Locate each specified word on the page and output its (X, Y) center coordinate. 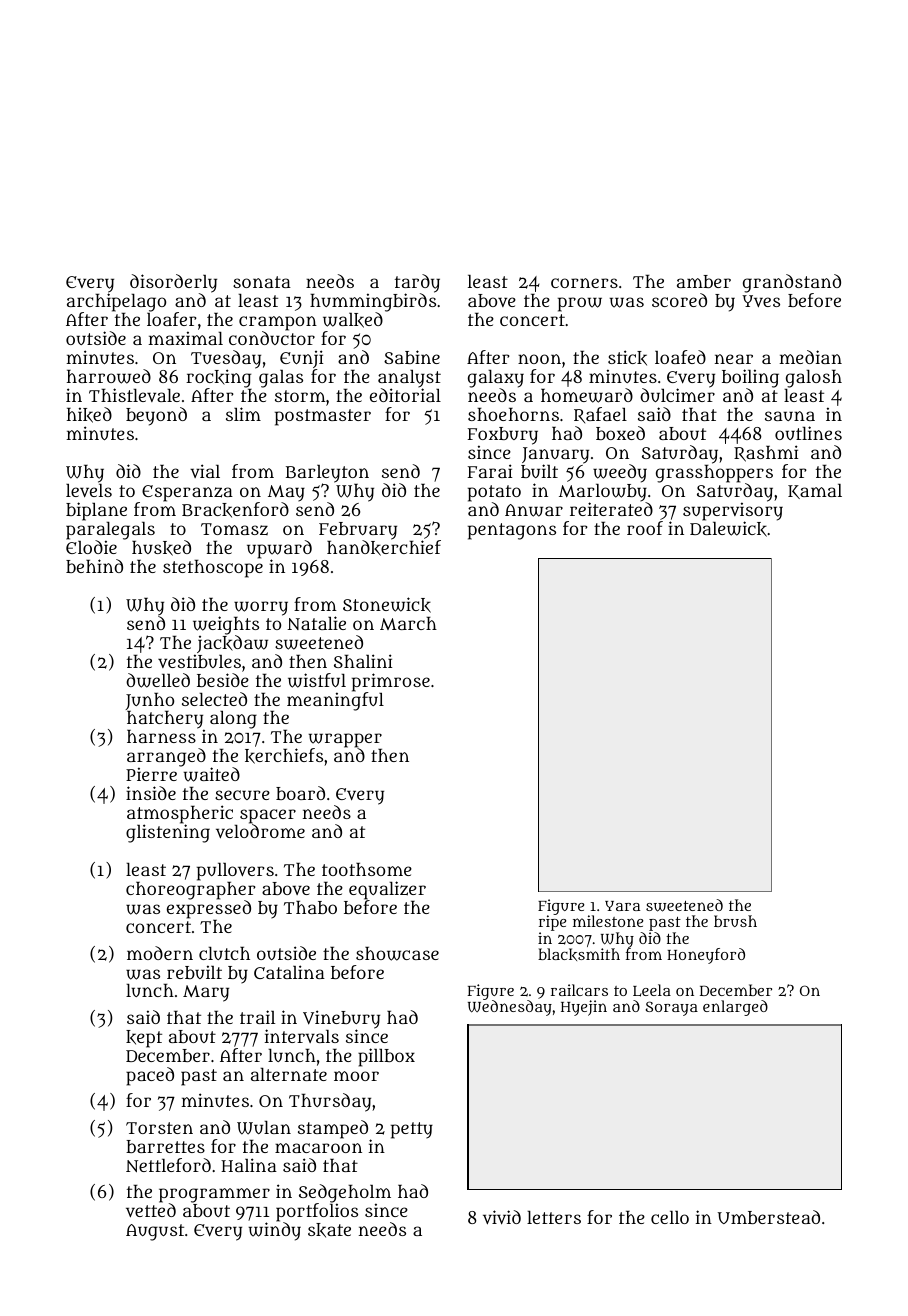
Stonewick (387, 605)
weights (226, 625)
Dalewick (728, 529)
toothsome (367, 869)
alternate (289, 1074)
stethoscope (213, 569)
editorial (405, 395)
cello (670, 1217)
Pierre (151, 774)
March (408, 623)
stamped (333, 1129)
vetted (151, 1211)
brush (735, 921)
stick (627, 358)
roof (645, 528)
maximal (185, 338)
